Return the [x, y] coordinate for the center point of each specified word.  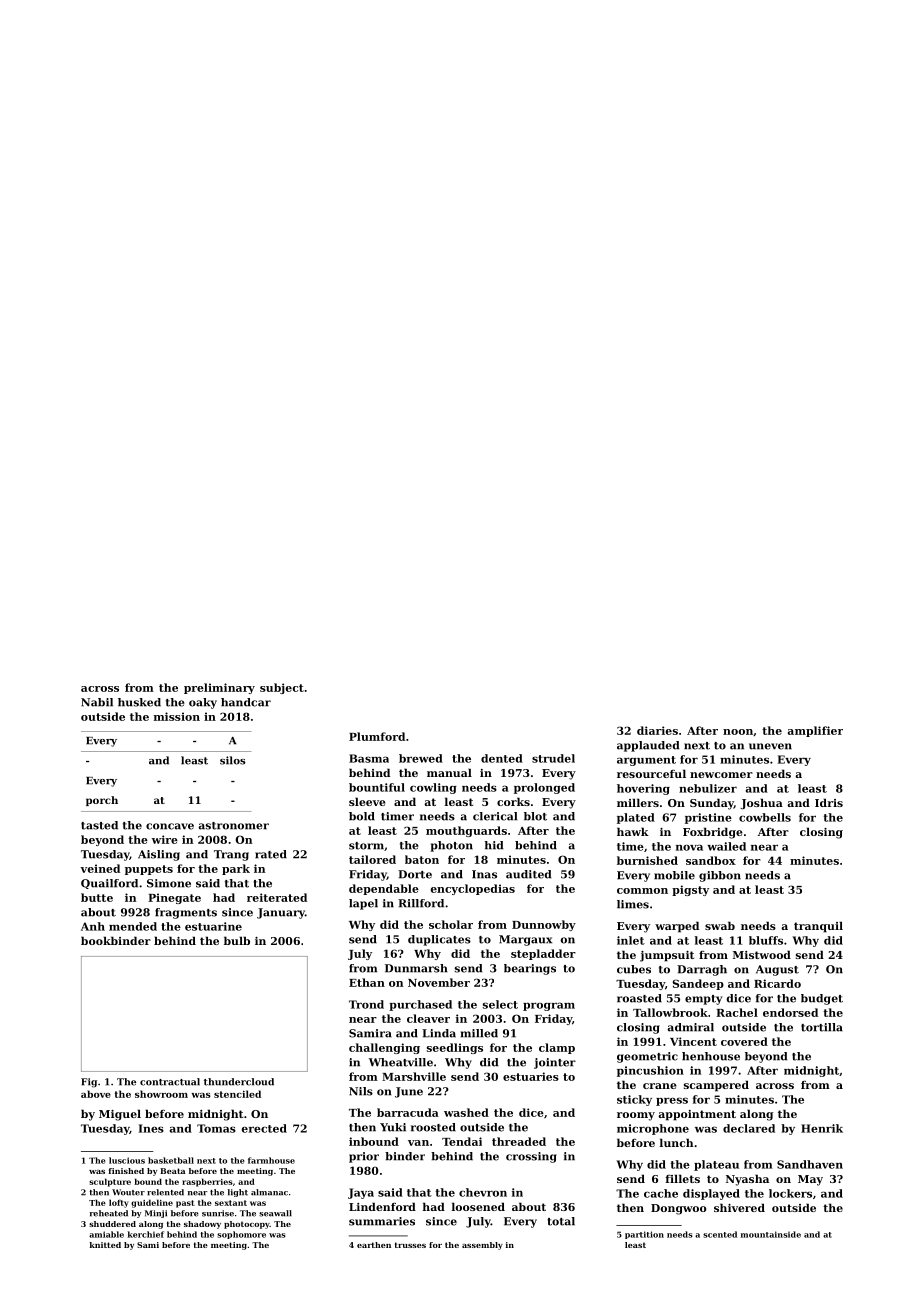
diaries [657, 730]
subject [282, 688]
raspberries [207, 1182]
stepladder [543, 954]
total [561, 1221]
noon [738, 732]
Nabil [97, 702]
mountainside [771, 1234]
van [418, 1143]
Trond [366, 1004]
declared [749, 1128]
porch [102, 801]
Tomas [216, 1128]
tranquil [818, 927]
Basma [369, 758]
